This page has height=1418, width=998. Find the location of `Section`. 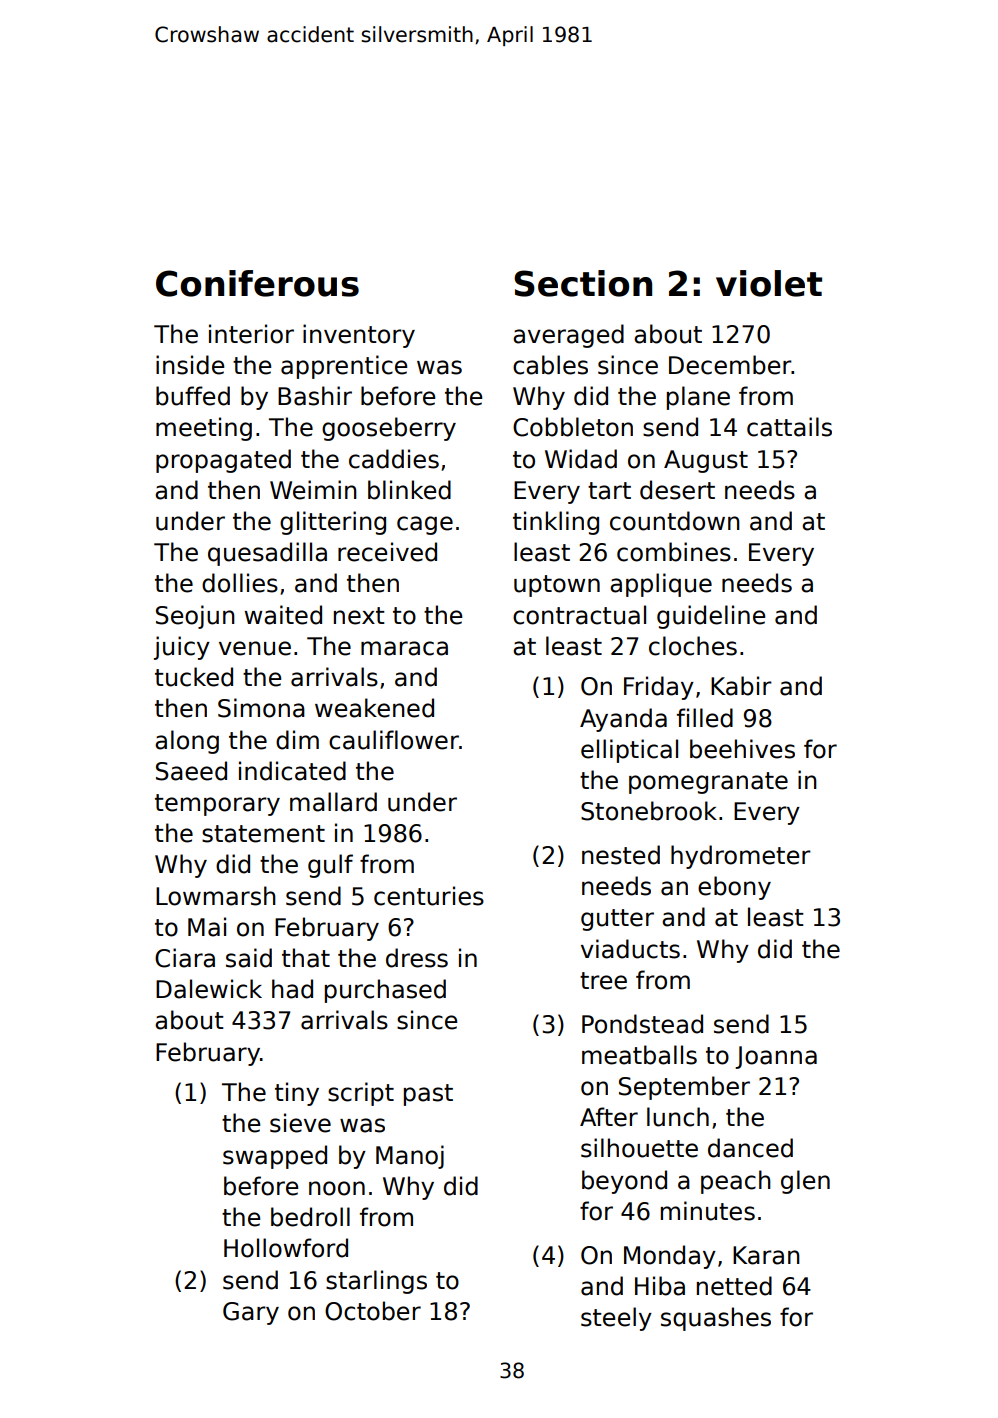

Section is located at coordinates (583, 283).
